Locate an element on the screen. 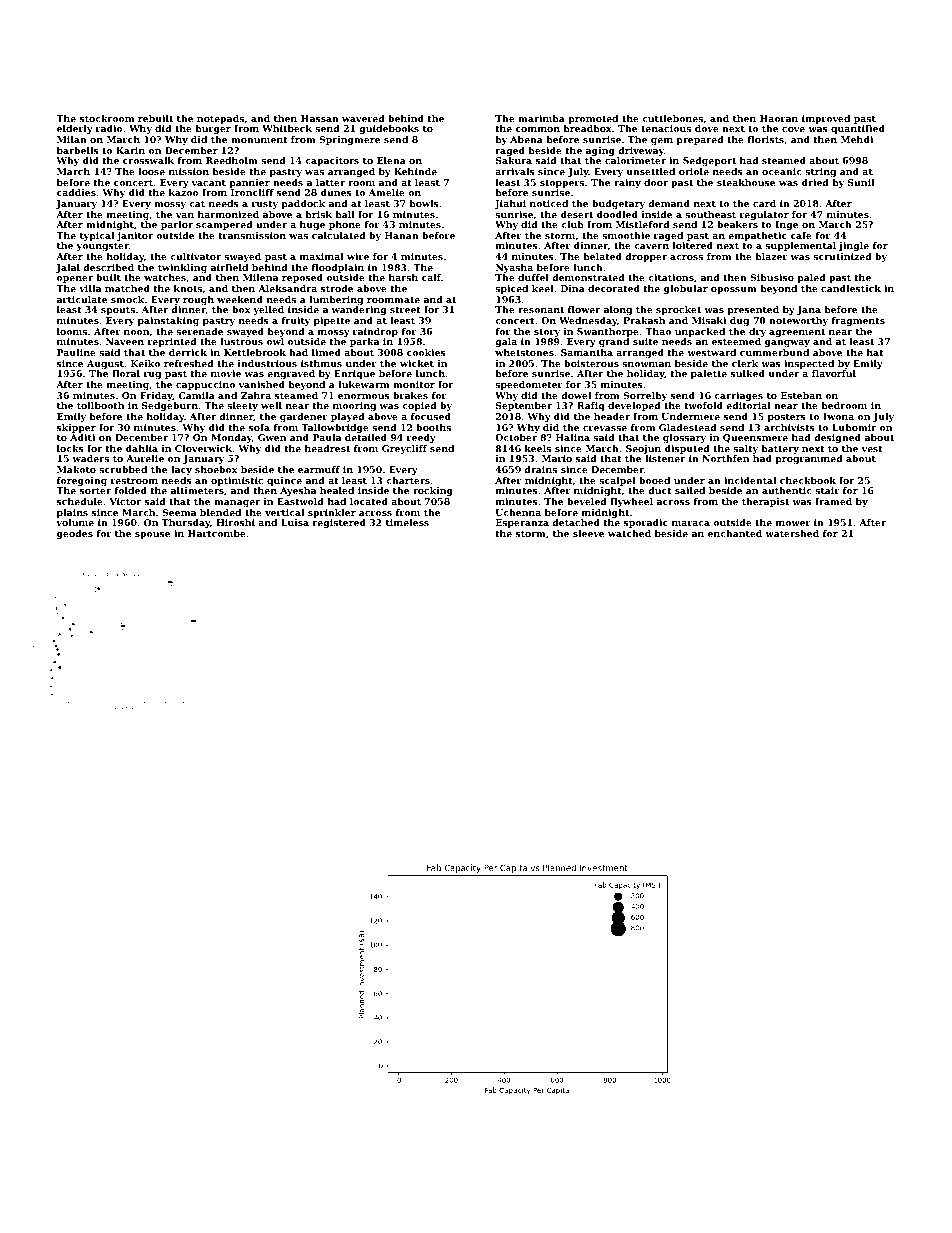  noon is located at coordinates (136, 332).
